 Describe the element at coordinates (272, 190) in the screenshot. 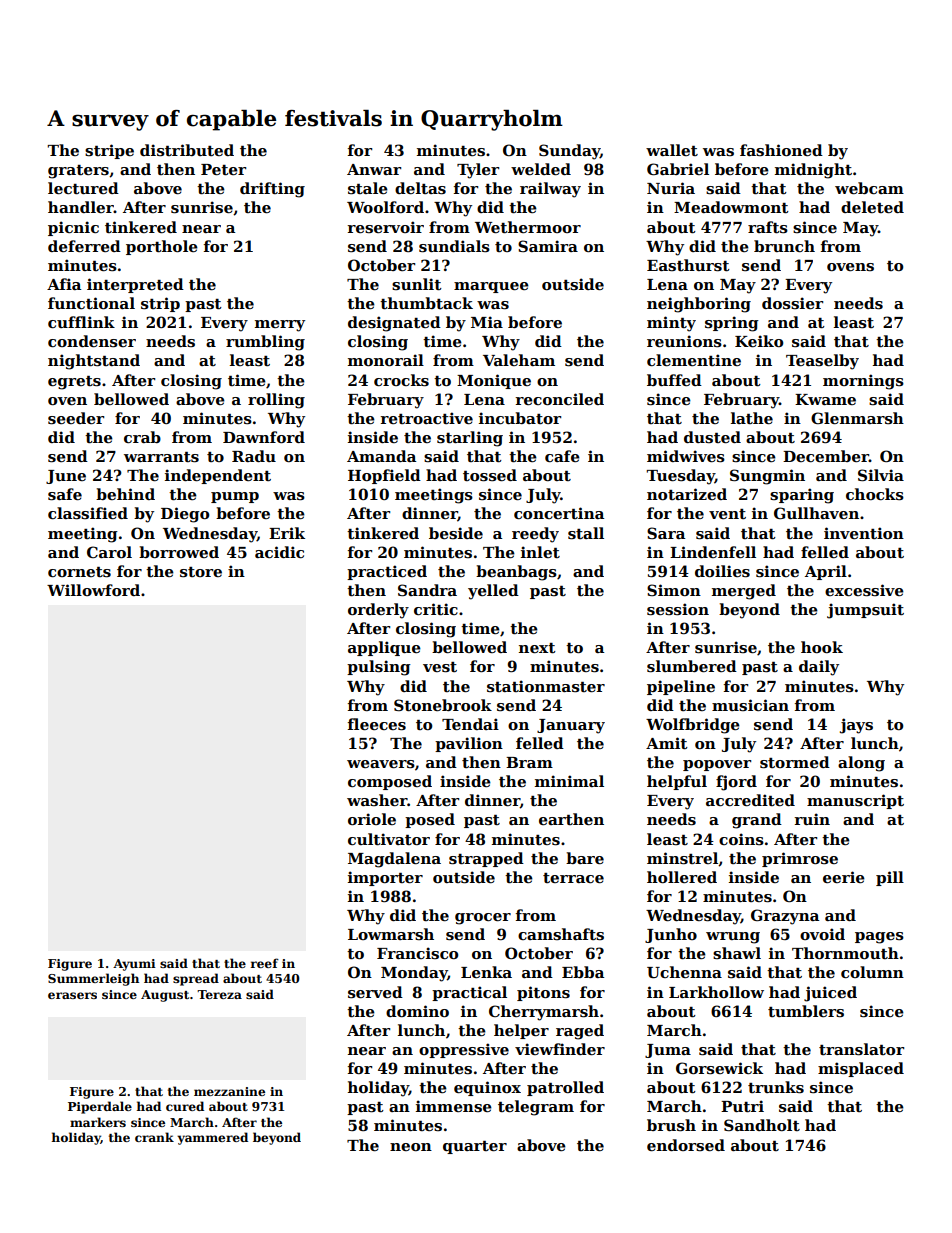

I see `drifting` at that location.
